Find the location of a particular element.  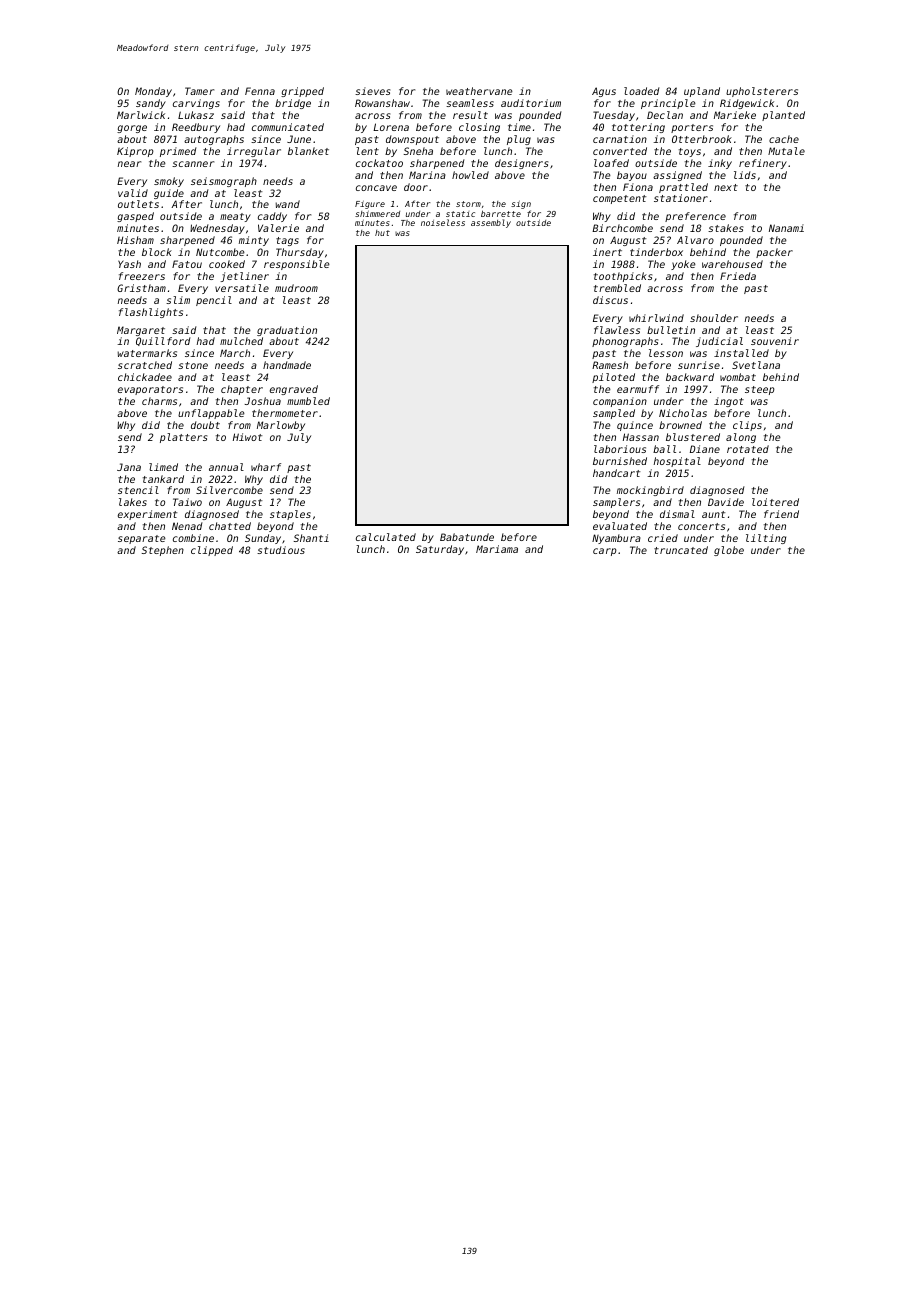

gripped is located at coordinates (302, 92).
